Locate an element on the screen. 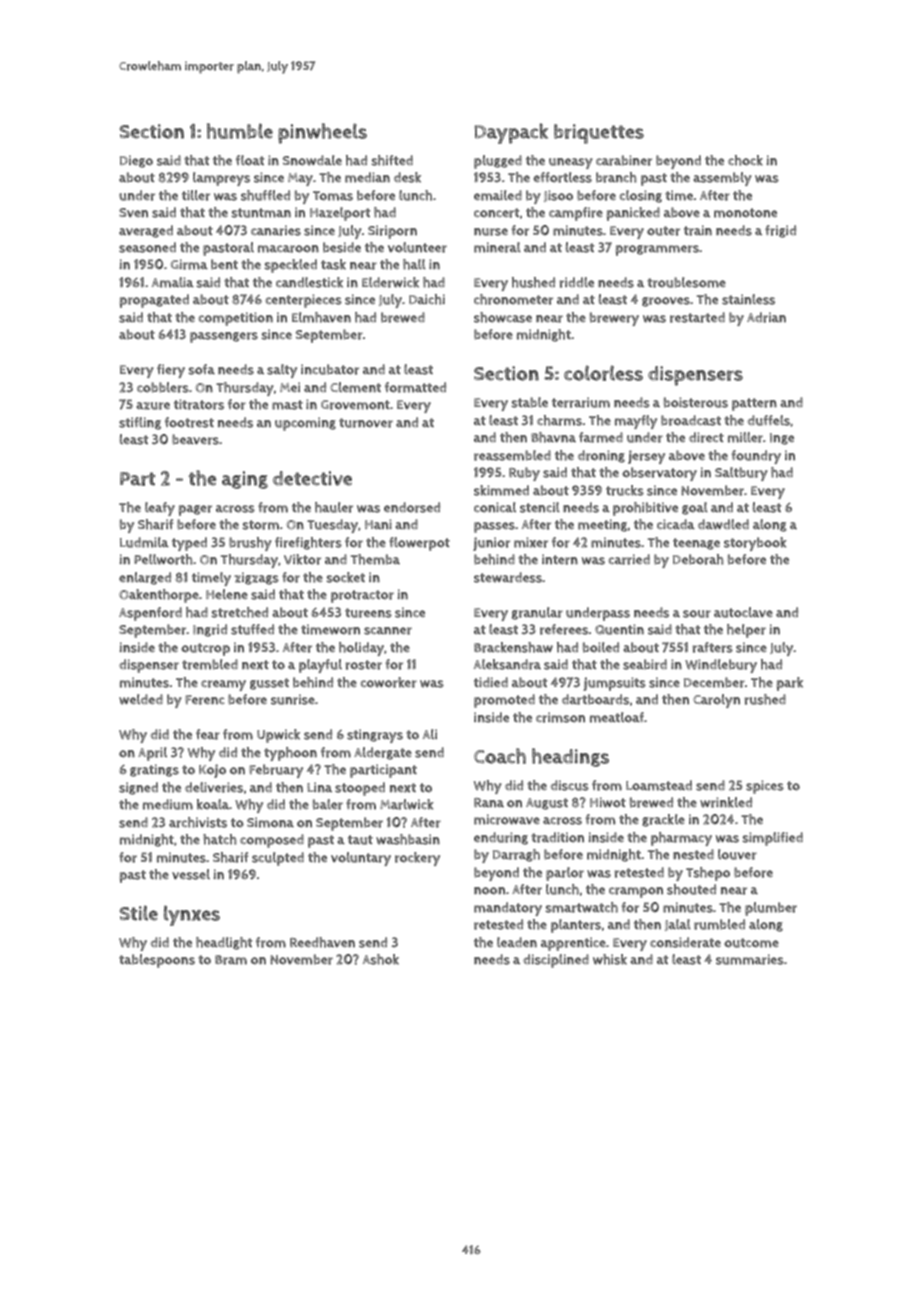 This screenshot has height=1308, width=924. koala is located at coordinates (213, 804).
